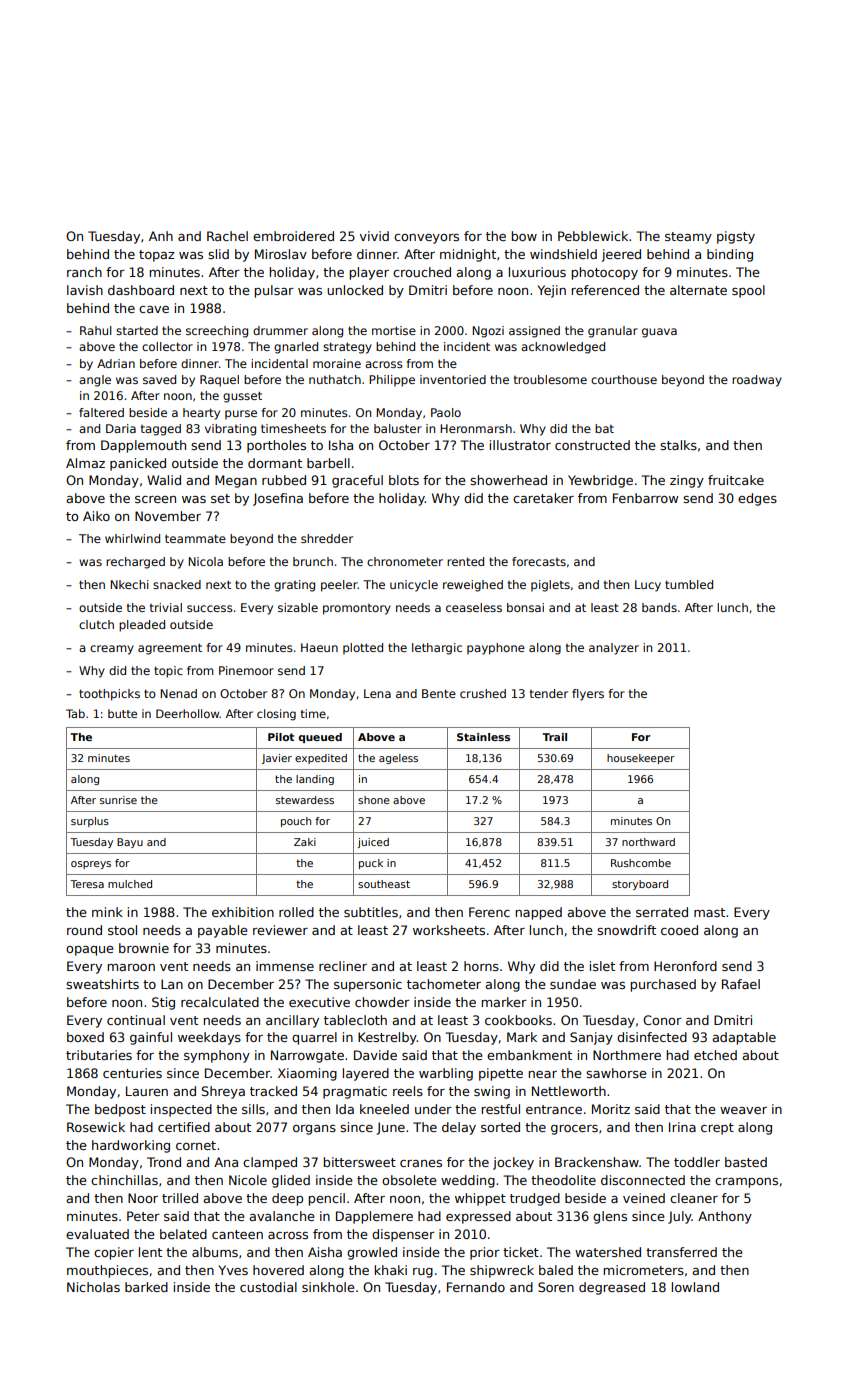  What do you see at coordinates (268, 1287) in the page?
I see `custodial` at bounding box center [268, 1287].
